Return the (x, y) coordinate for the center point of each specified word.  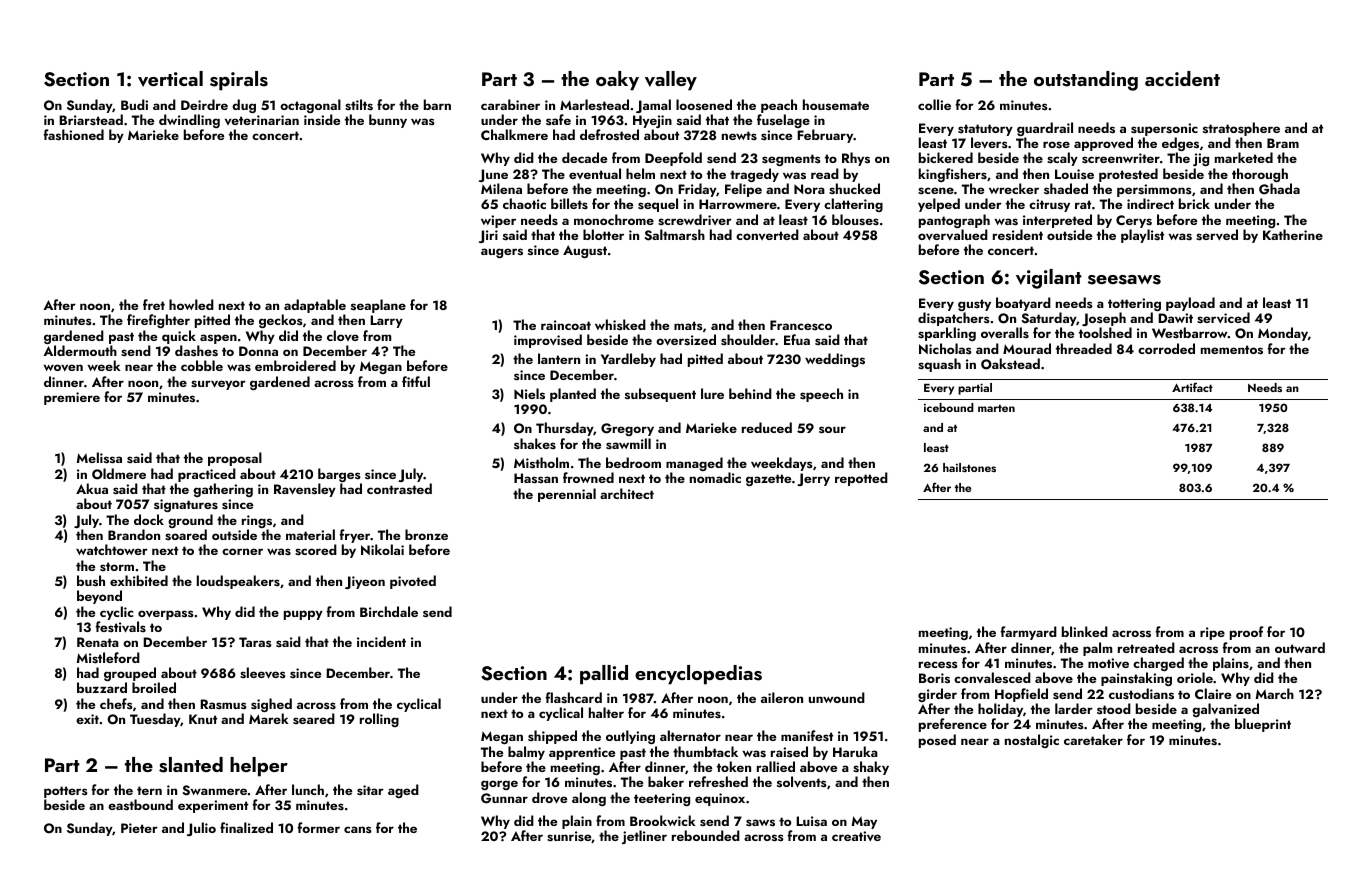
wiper (498, 221)
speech (821, 395)
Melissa (99, 458)
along (589, 799)
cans (358, 829)
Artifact (1192, 387)
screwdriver (695, 220)
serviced (1223, 318)
